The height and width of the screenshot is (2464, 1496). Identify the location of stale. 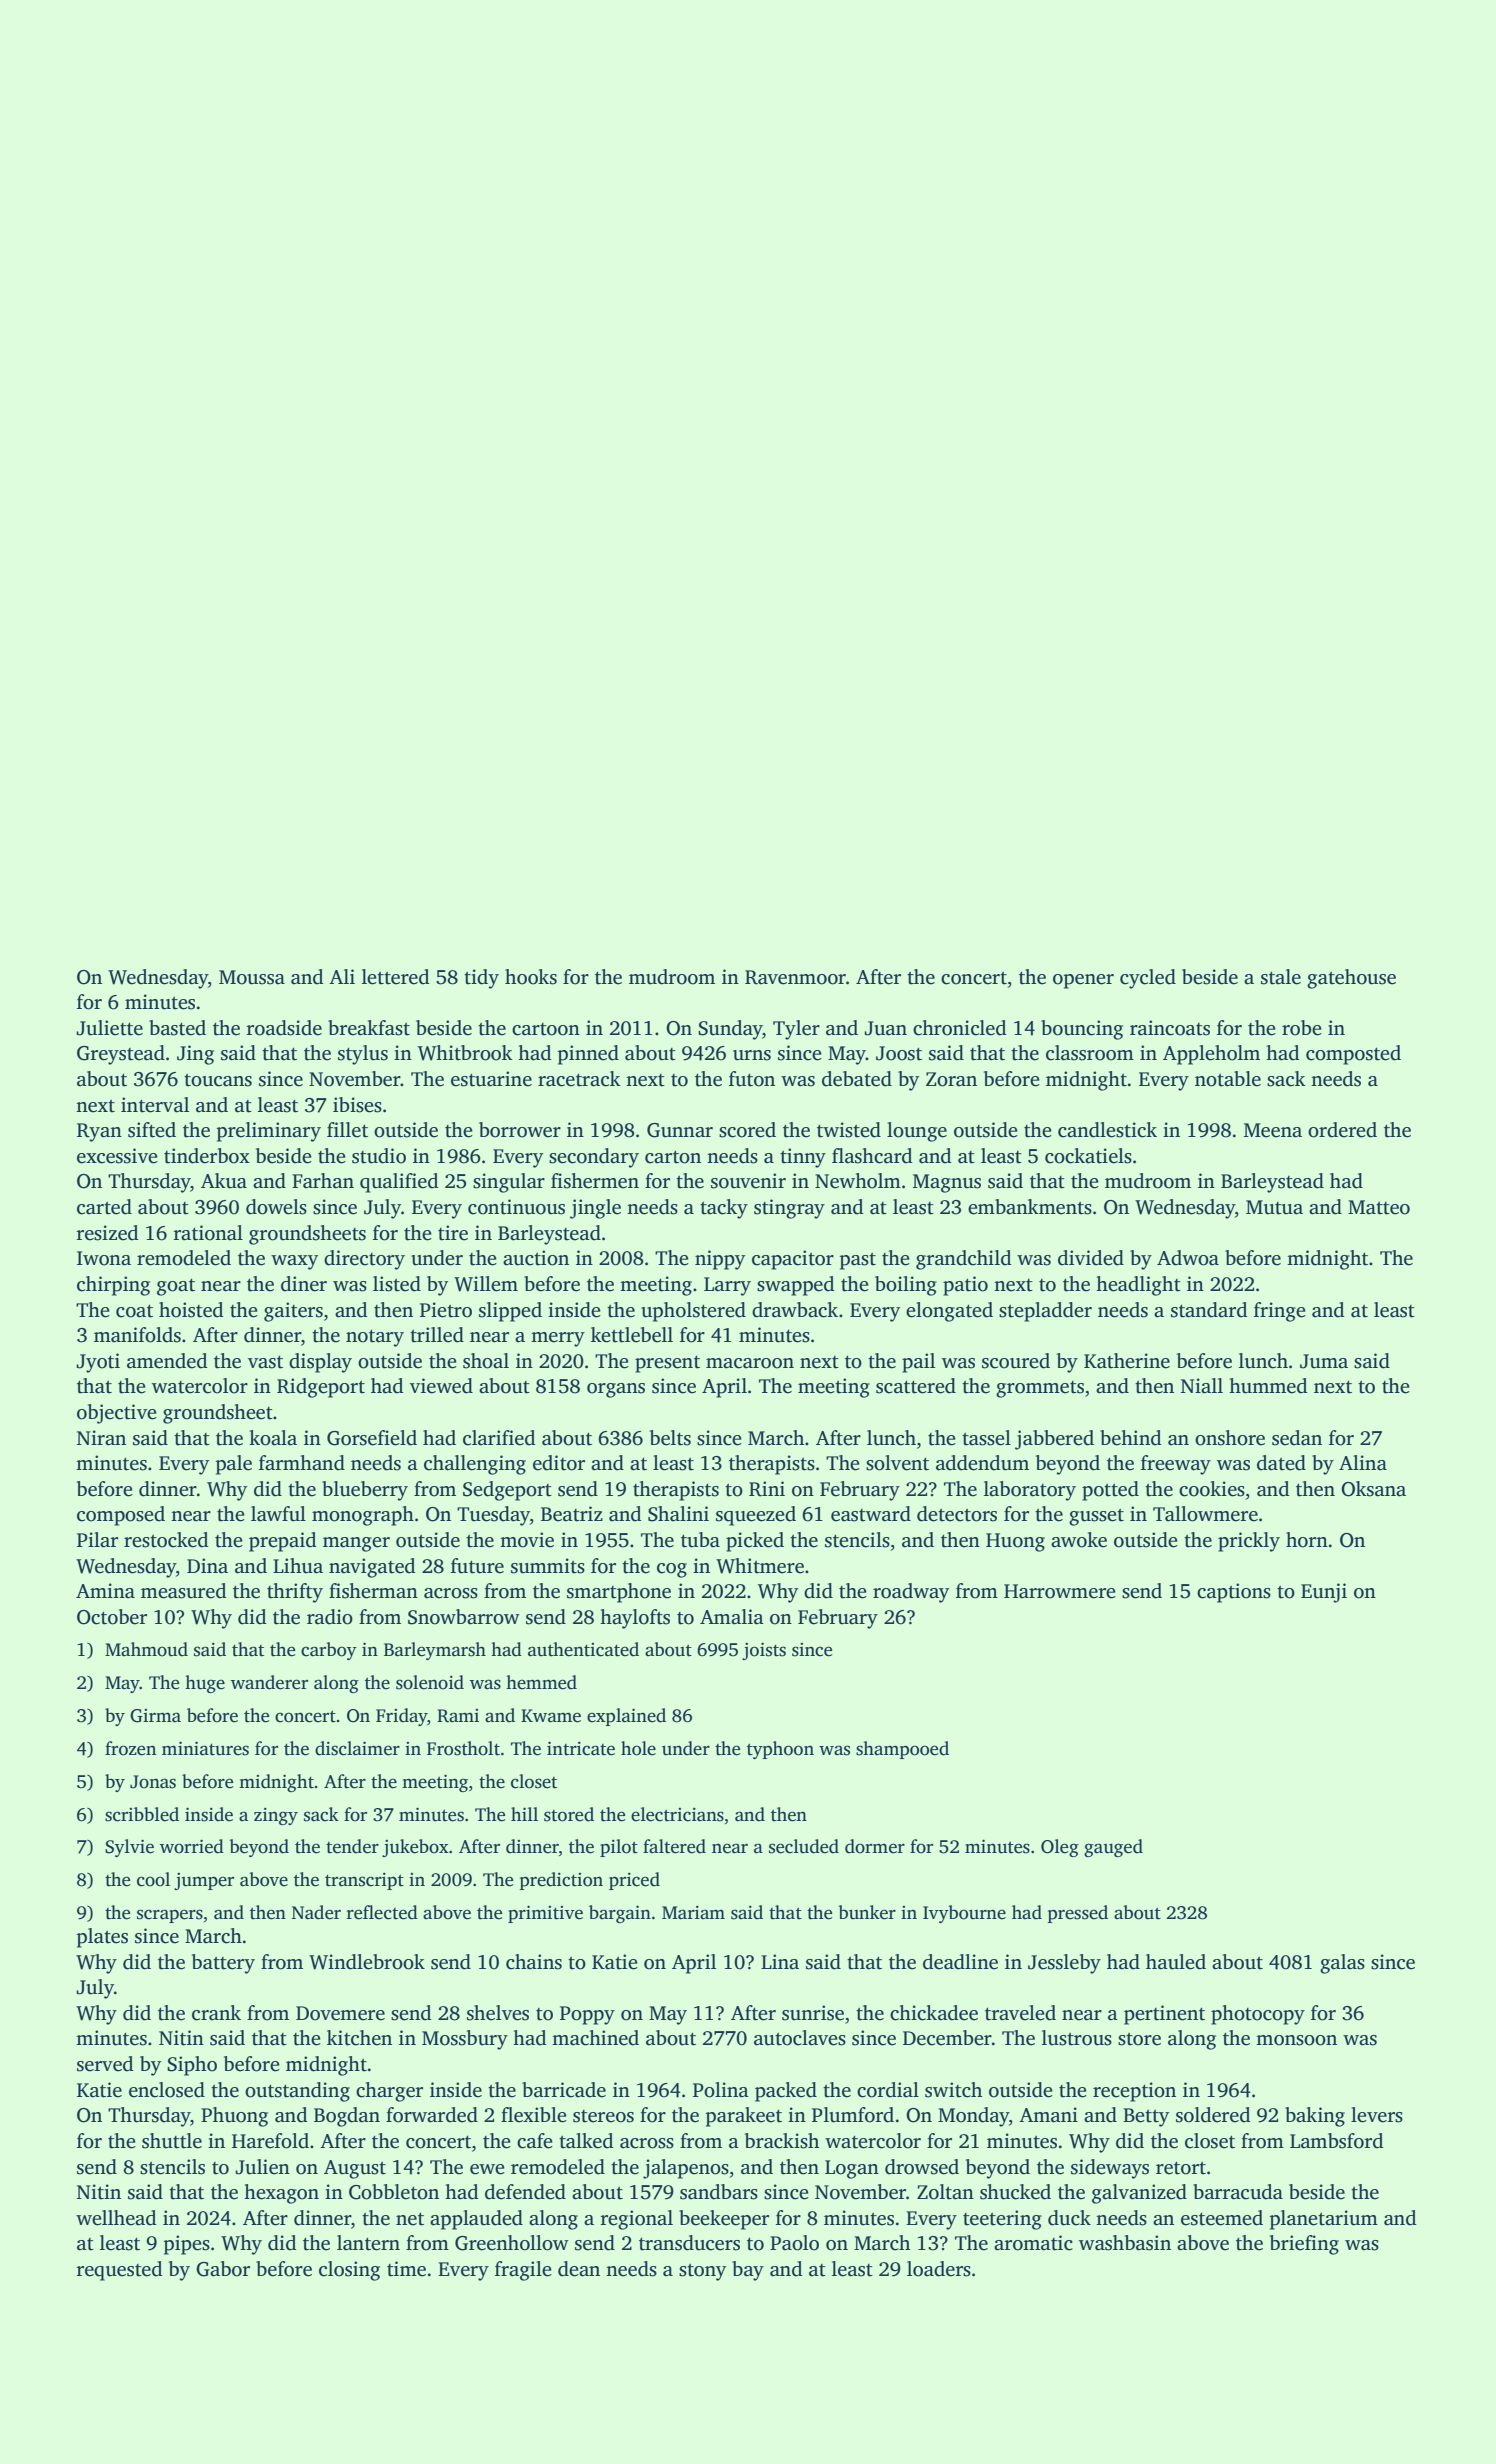
(1281, 977).
